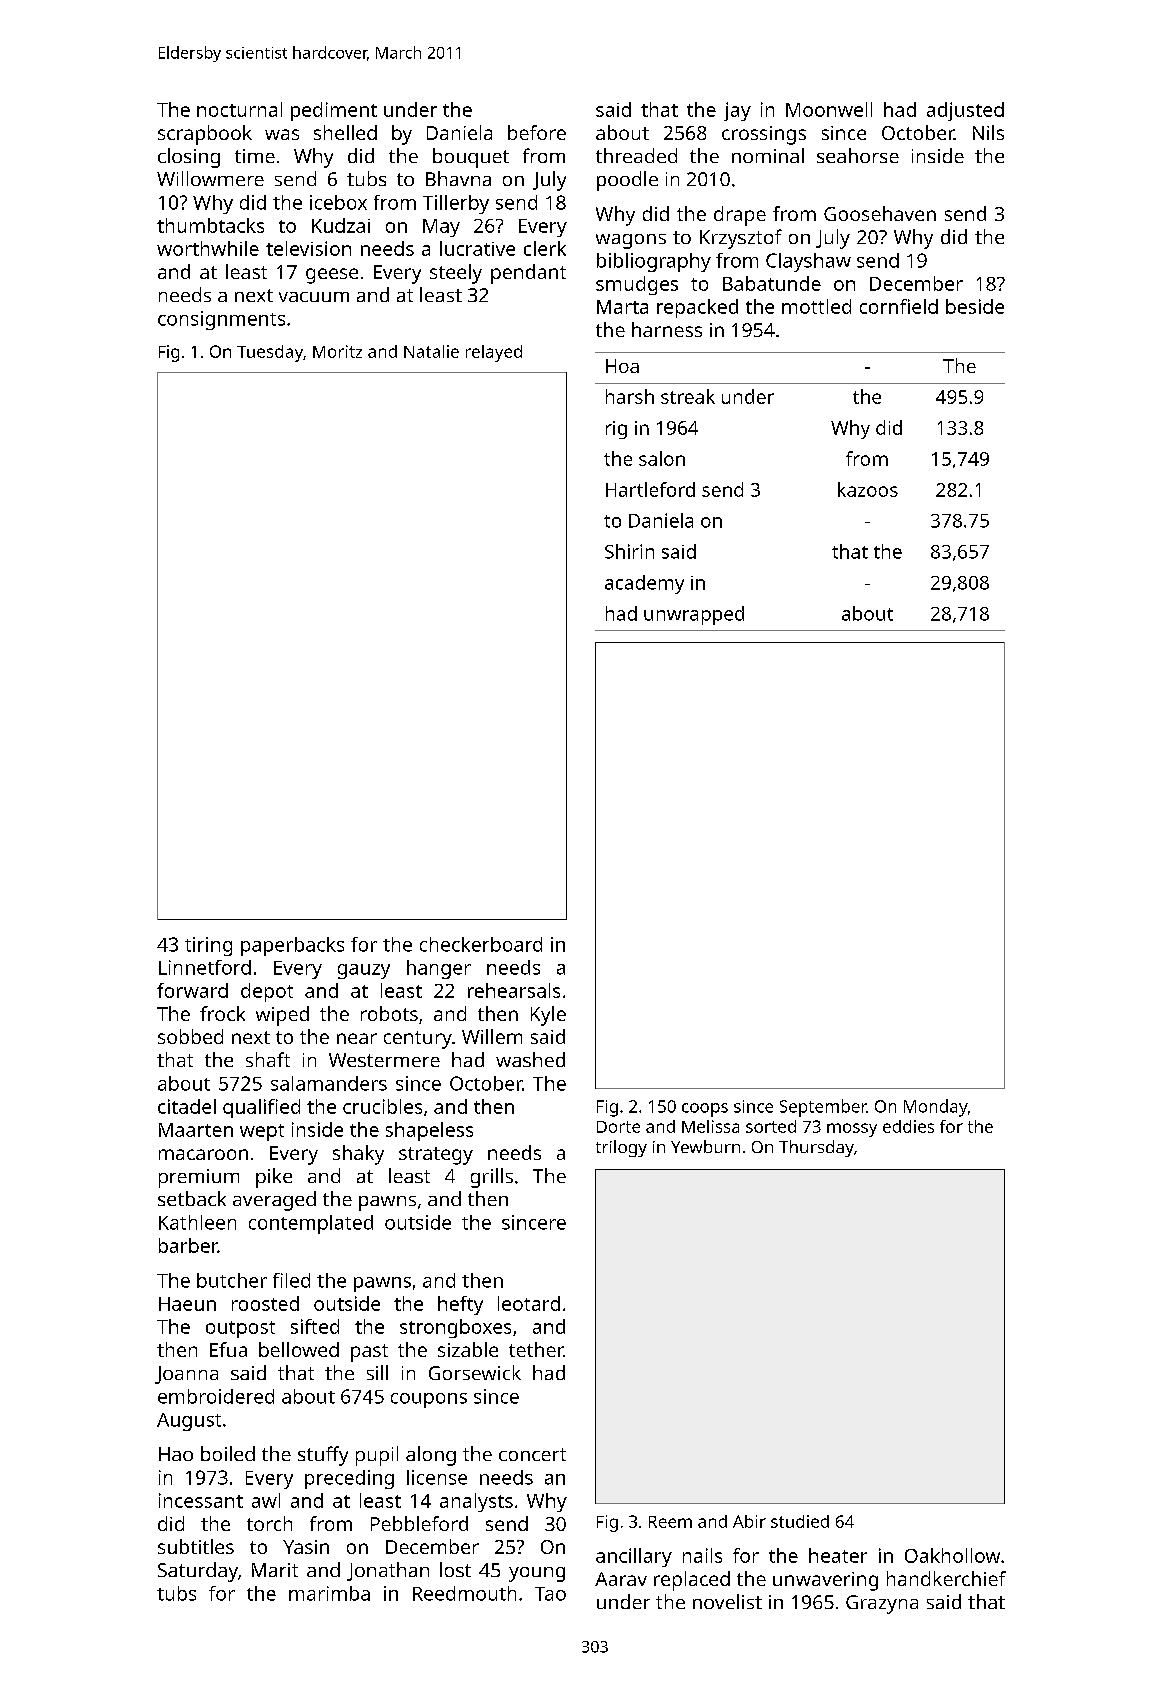  Describe the element at coordinates (460, 1305) in the screenshot. I see `hefty` at that location.
